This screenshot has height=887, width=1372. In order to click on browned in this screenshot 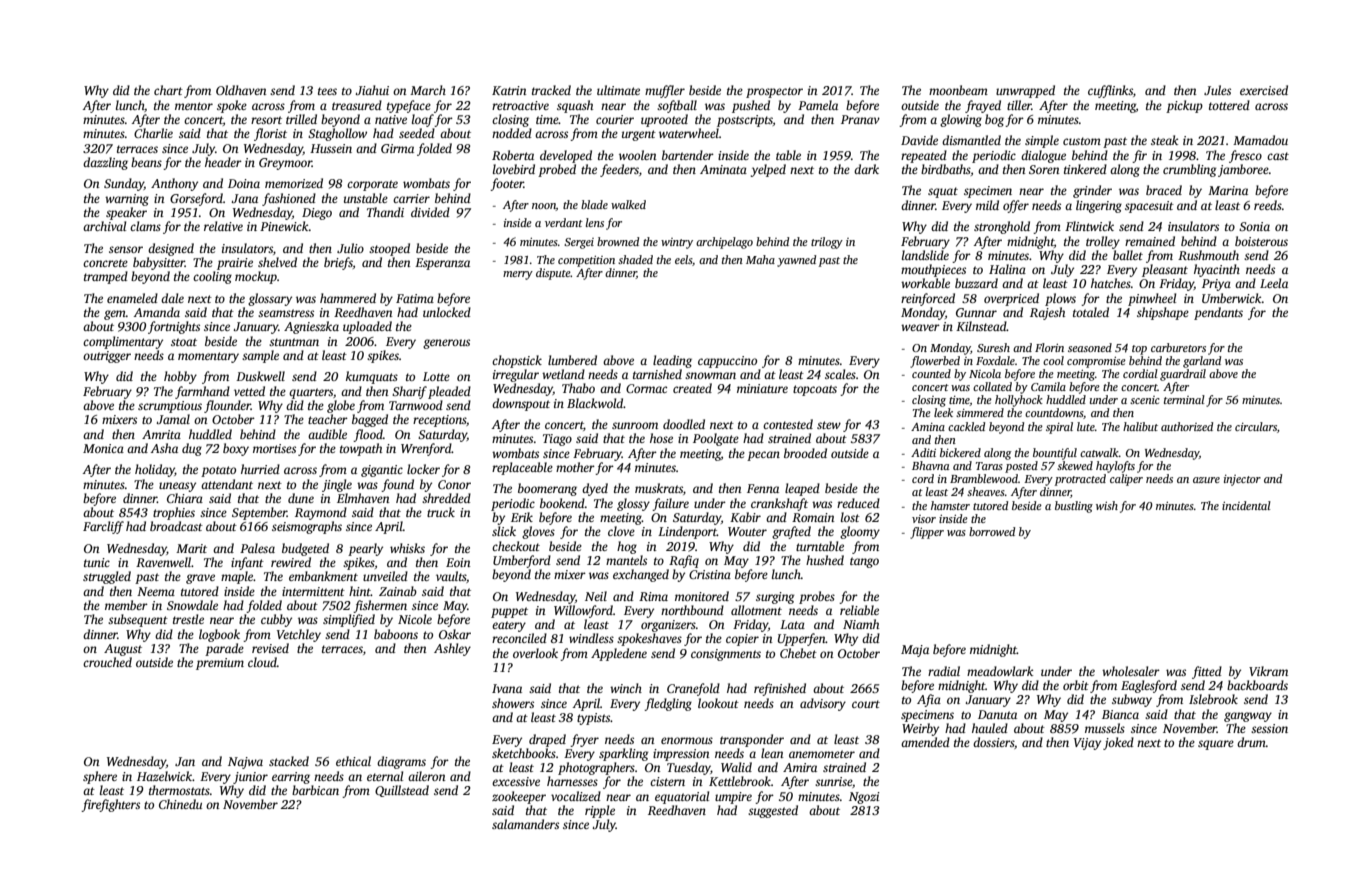, I will do `click(618, 241)`.
